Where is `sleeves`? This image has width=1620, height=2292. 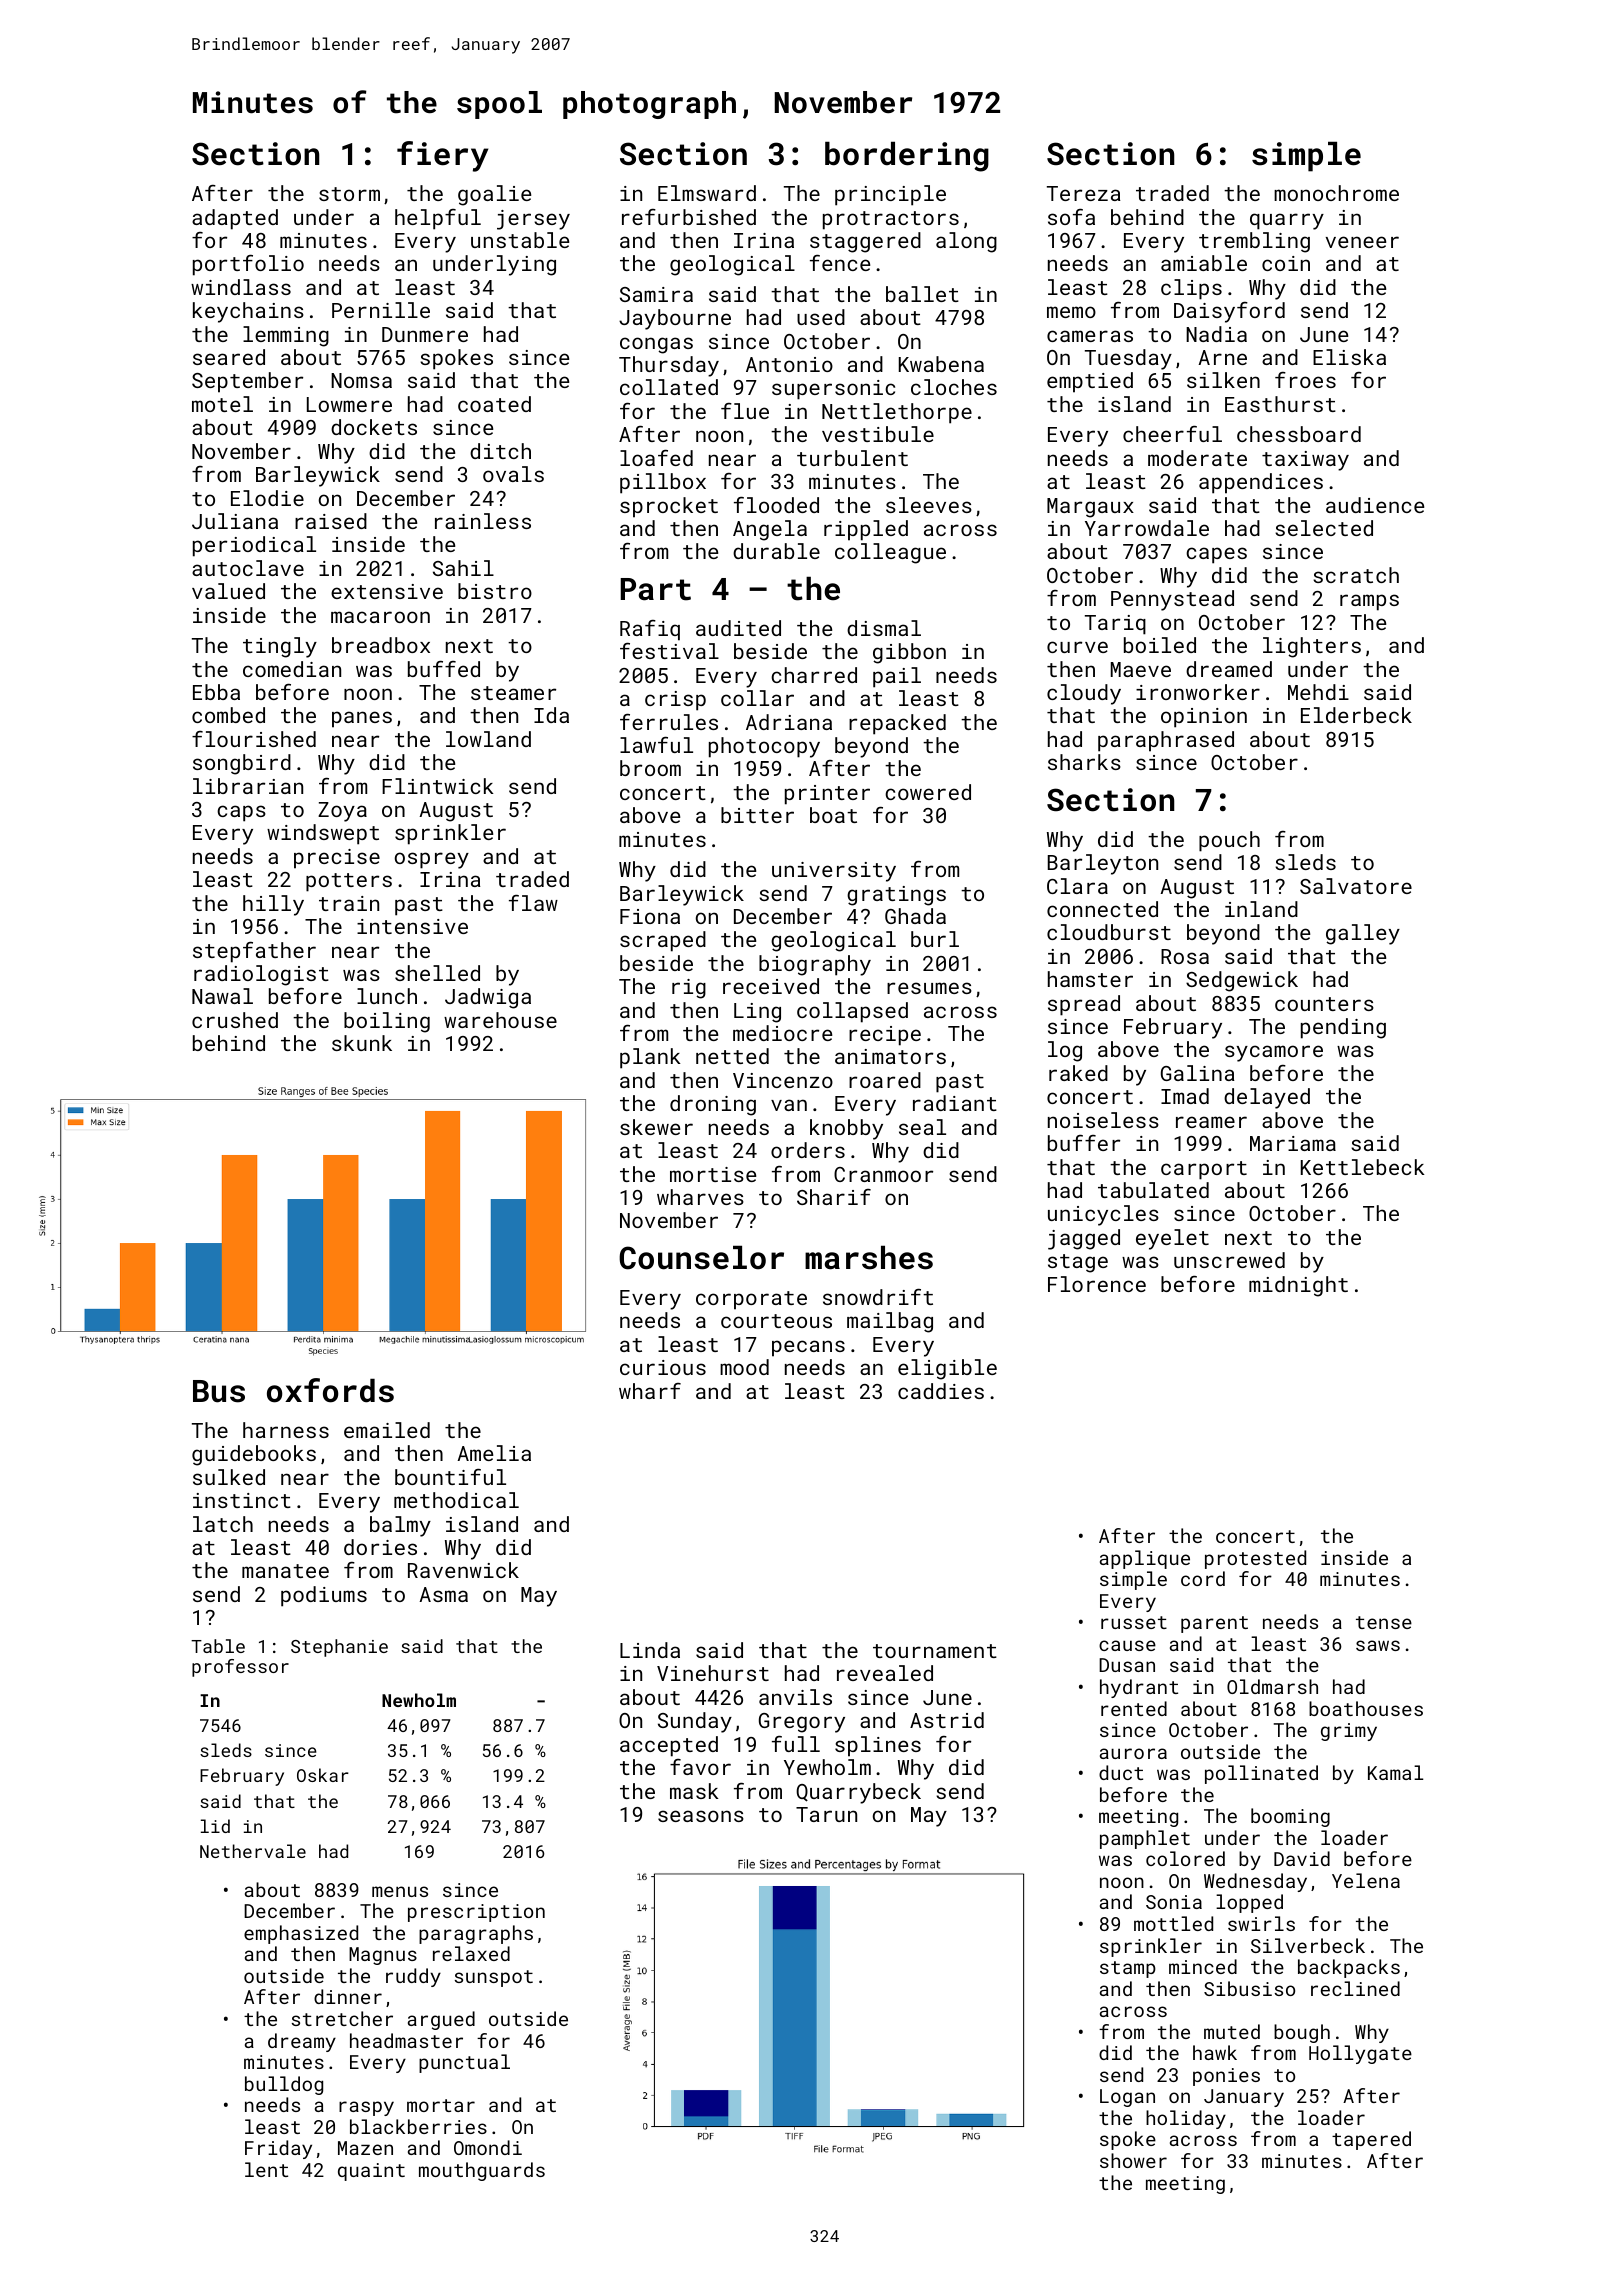
sleeves is located at coordinates (929, 505).
